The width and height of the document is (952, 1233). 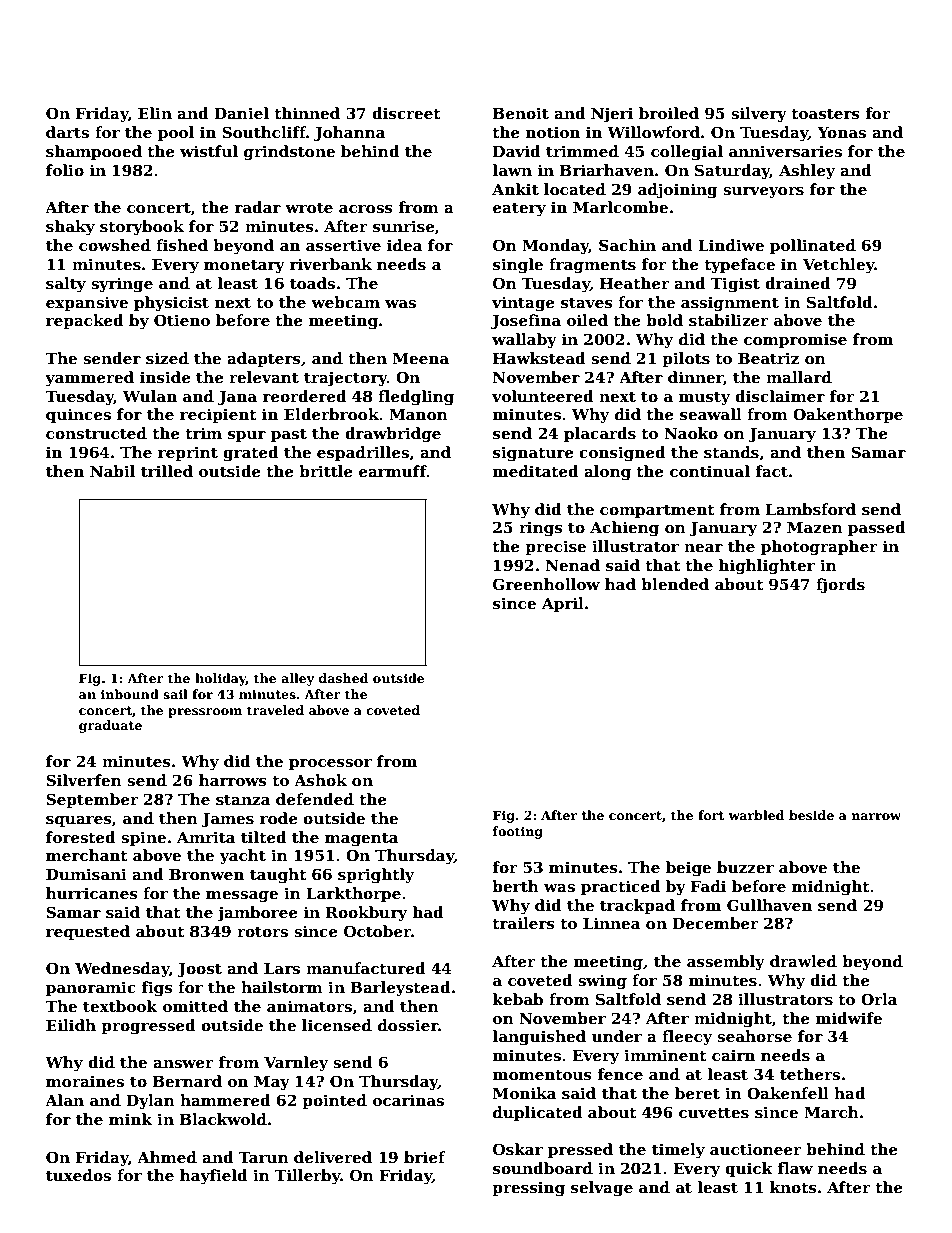 What do you see at coordinates (296, 1064) in the document?
I see `Varnley` at bounding box center [296, 1064].
